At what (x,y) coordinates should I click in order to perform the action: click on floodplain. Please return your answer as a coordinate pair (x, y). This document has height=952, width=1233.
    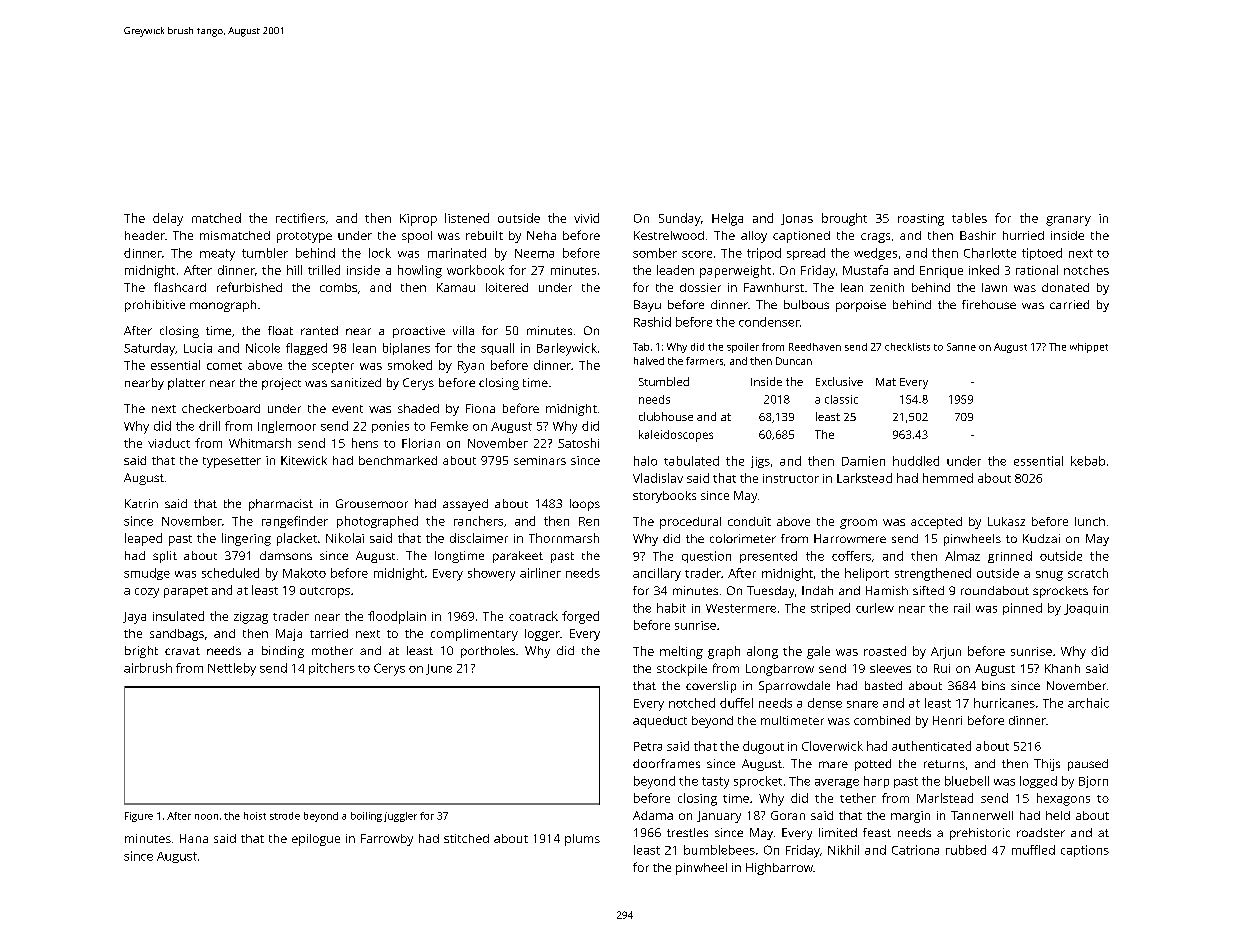
    Looking at the image, I should click on (397, 617).
